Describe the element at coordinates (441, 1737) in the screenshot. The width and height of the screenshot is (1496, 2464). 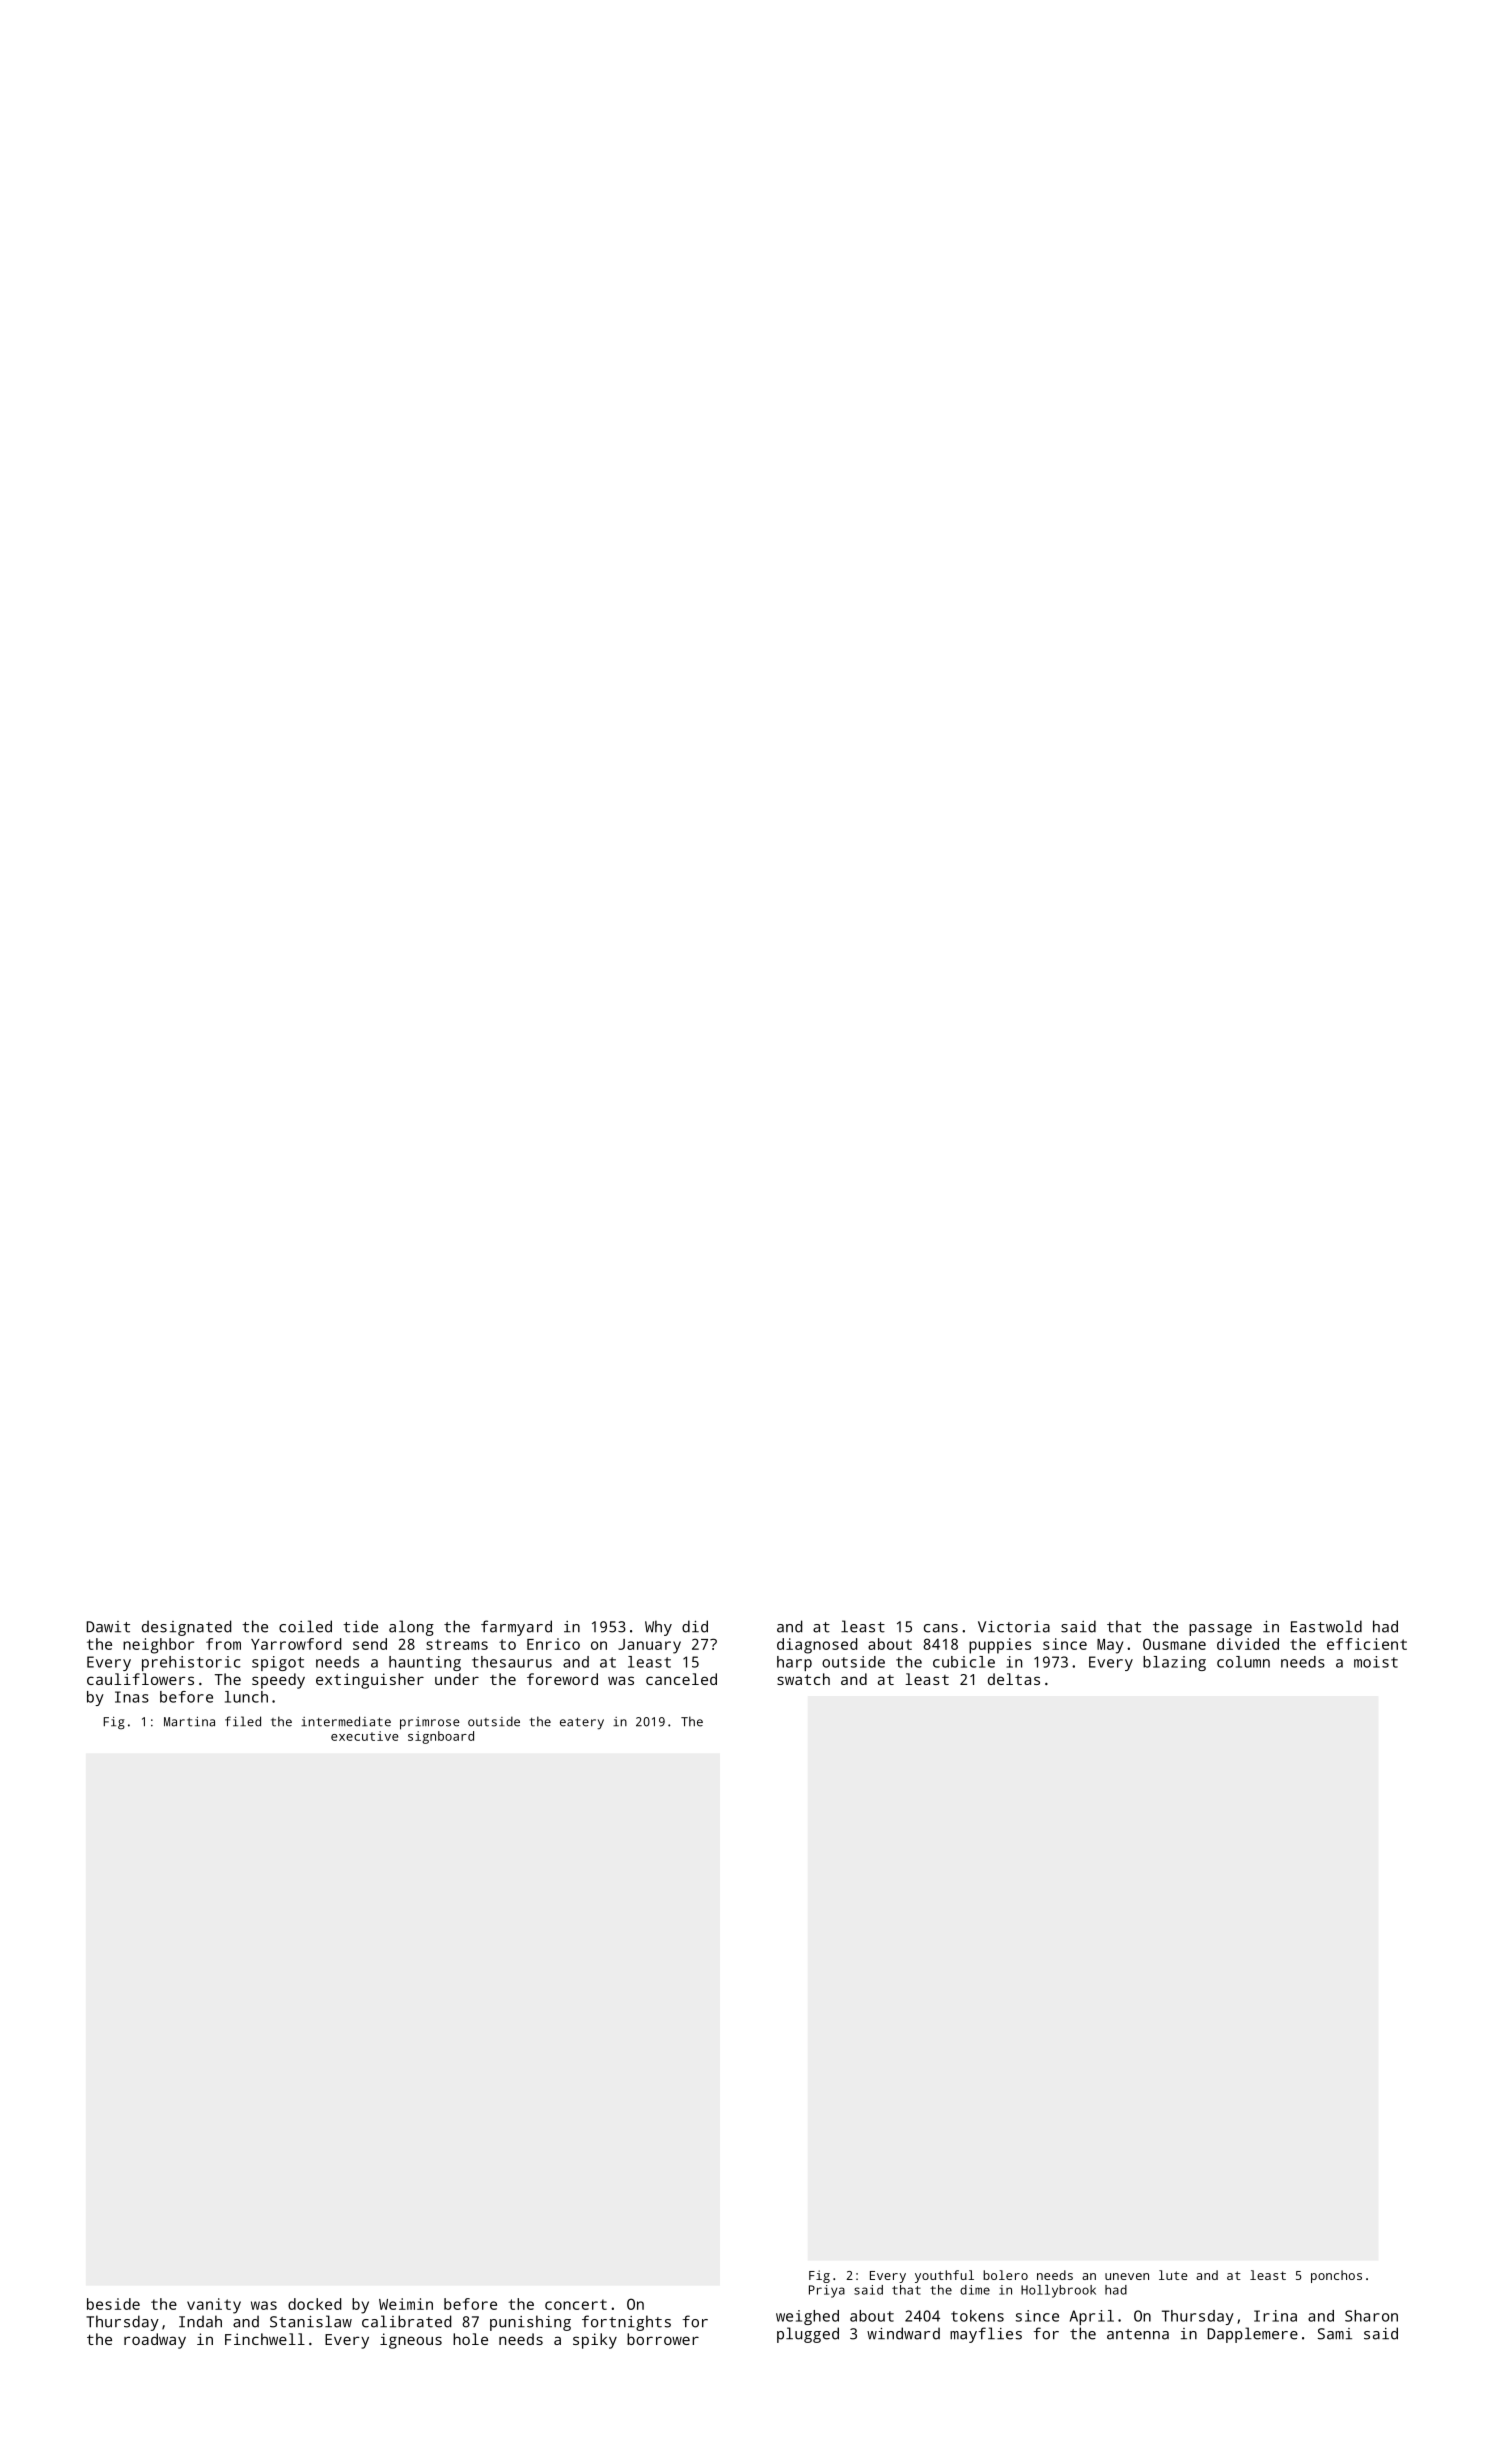
I see `signboard` at that location.
